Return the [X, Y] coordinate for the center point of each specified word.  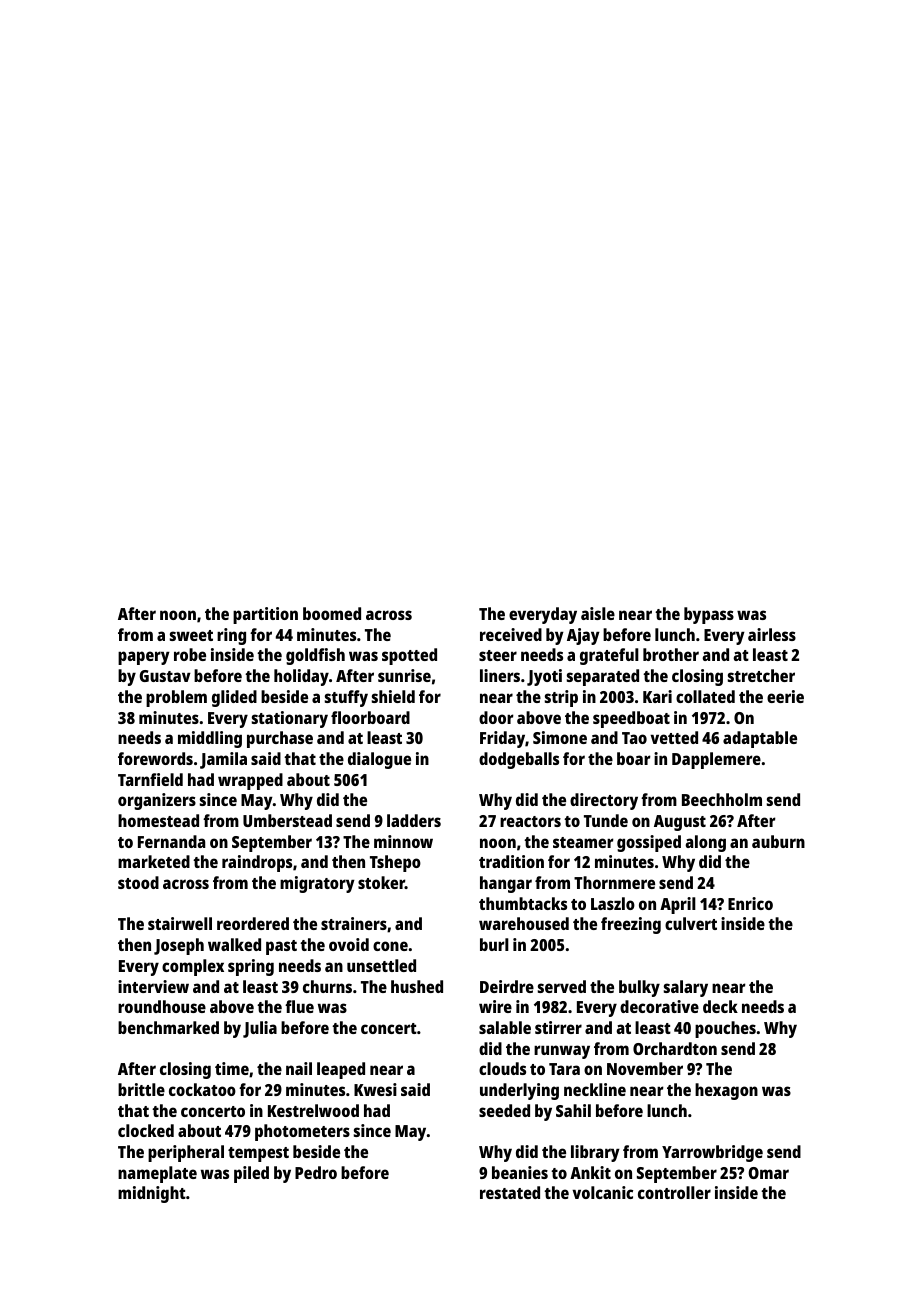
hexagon [726, 1091]
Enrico [750, 903]
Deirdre [507, 986]
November [645, 1068]
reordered [253, 923]
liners [500, 675]
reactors [530, 821]
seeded [504, 1110]
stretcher [761, 675]
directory [604, 801]
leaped [341, 1070]
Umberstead [287, 820]
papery [144, 658]
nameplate [157, 1174]
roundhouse [162, 1006]
